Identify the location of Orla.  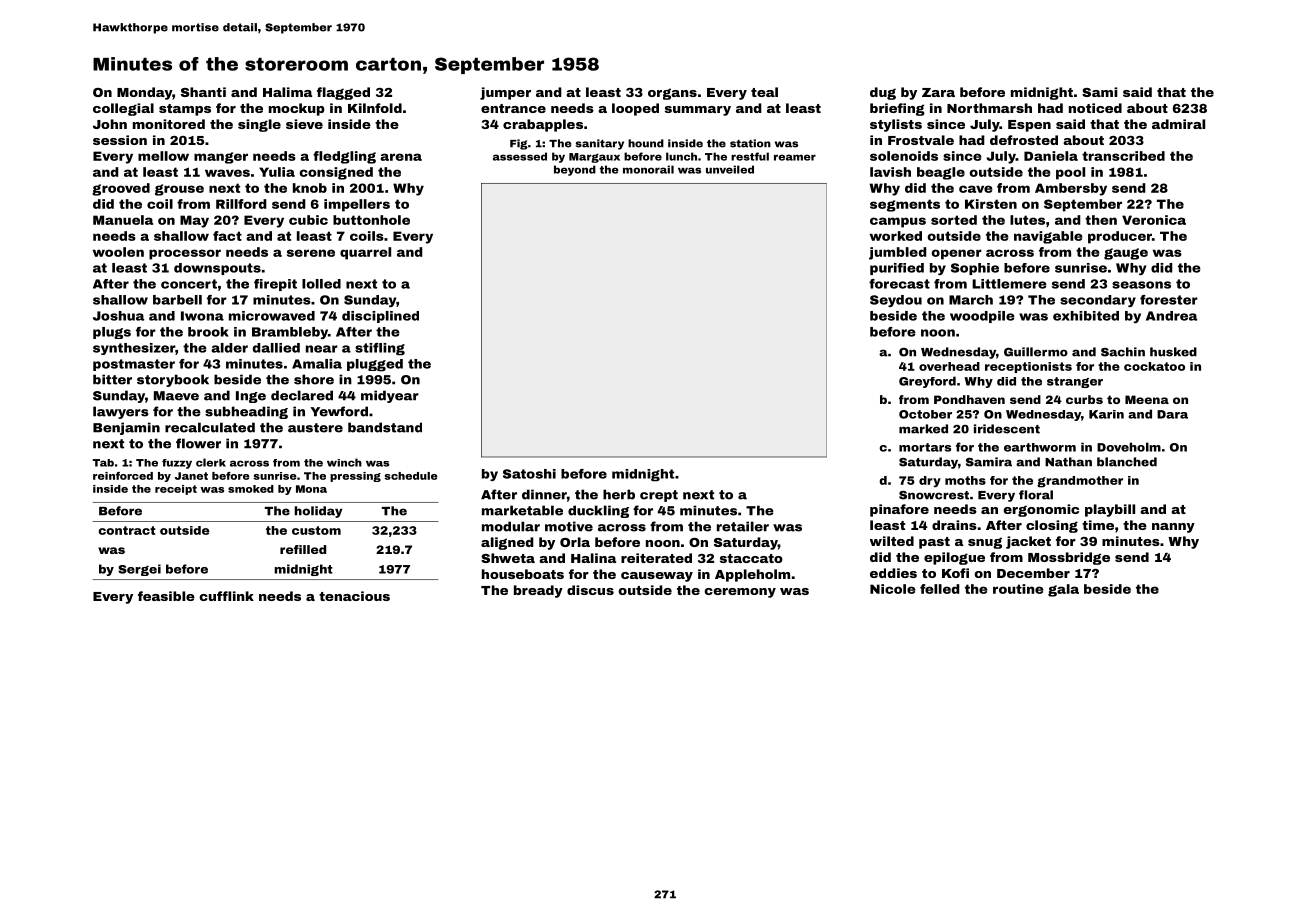
(575, 542).
